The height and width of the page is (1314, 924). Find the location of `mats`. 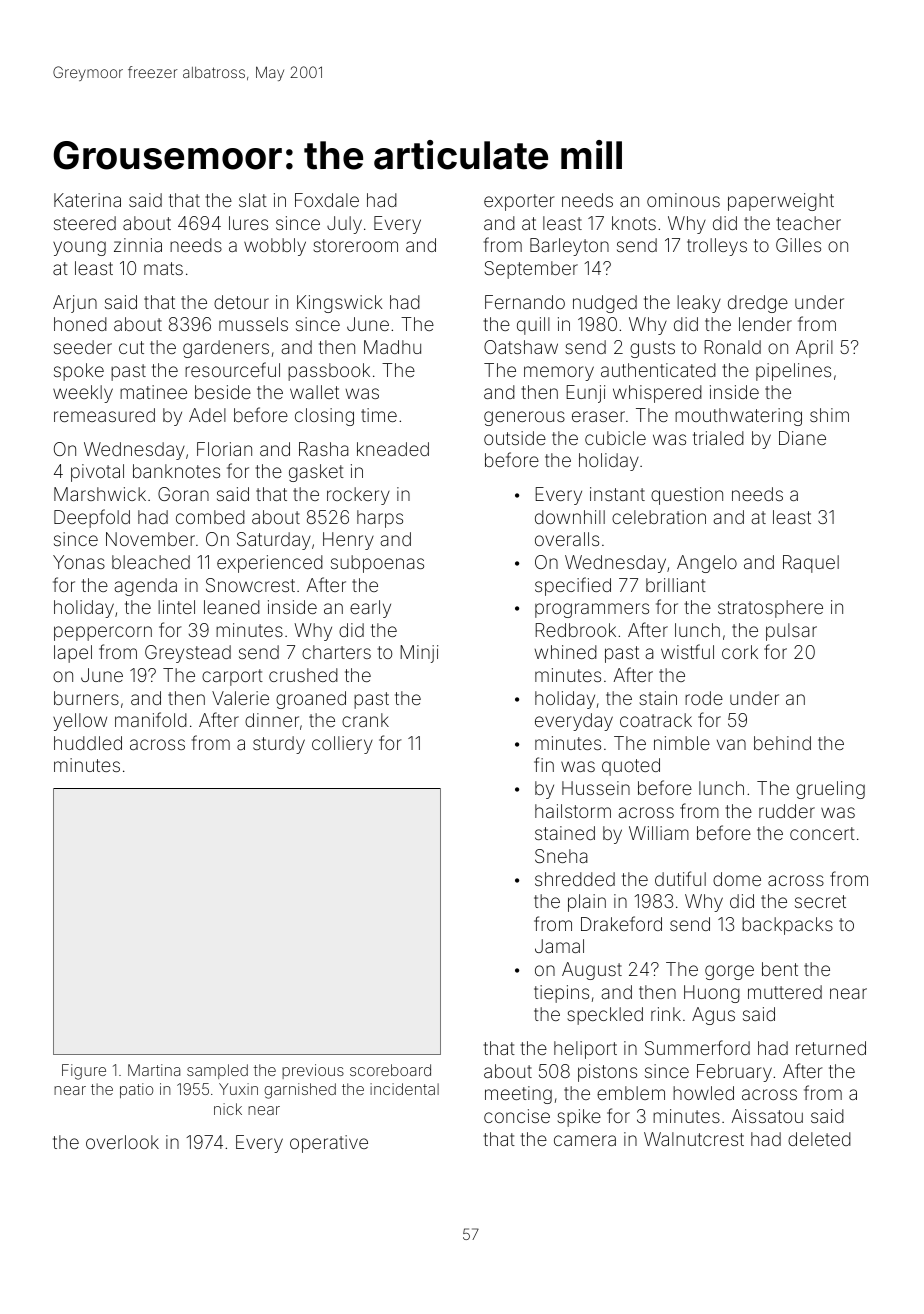

mats is located at coordinates (163, 268).
